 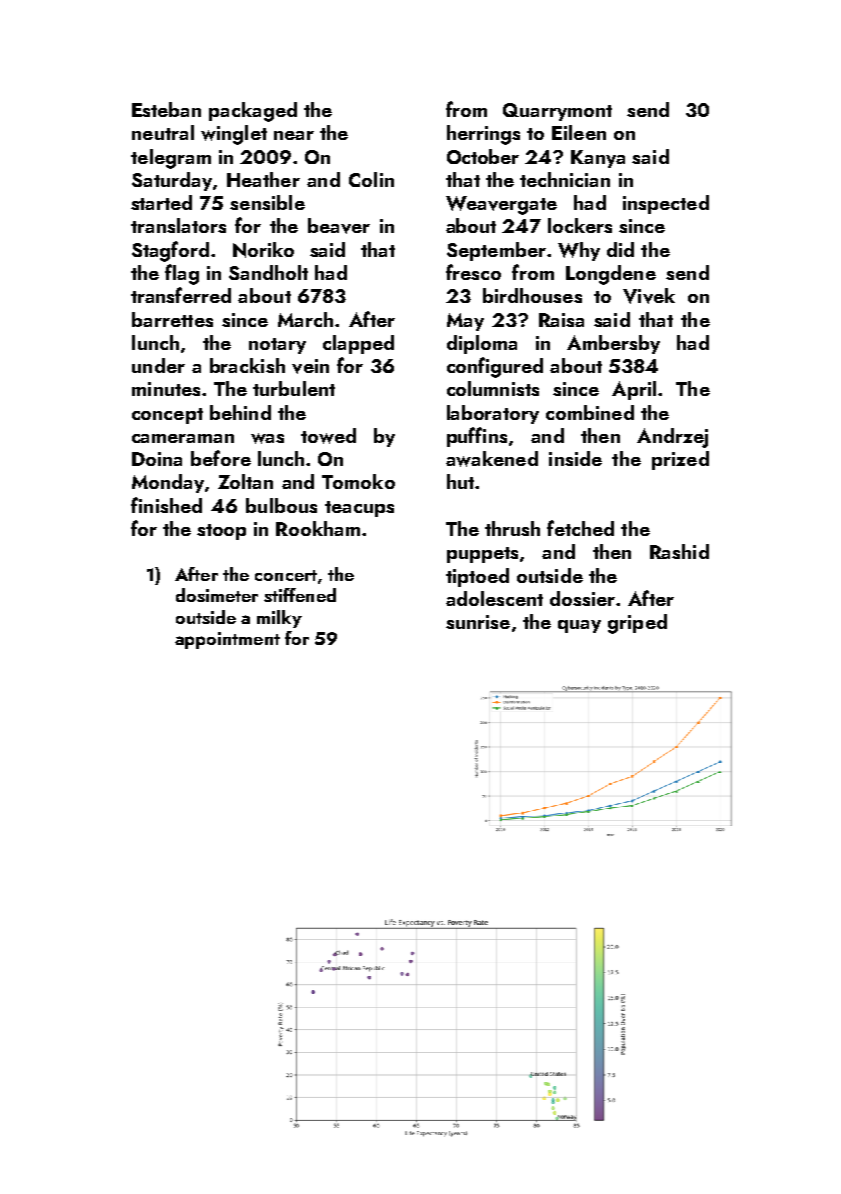 I want to click on Colin, so click(x=371, y=179).
